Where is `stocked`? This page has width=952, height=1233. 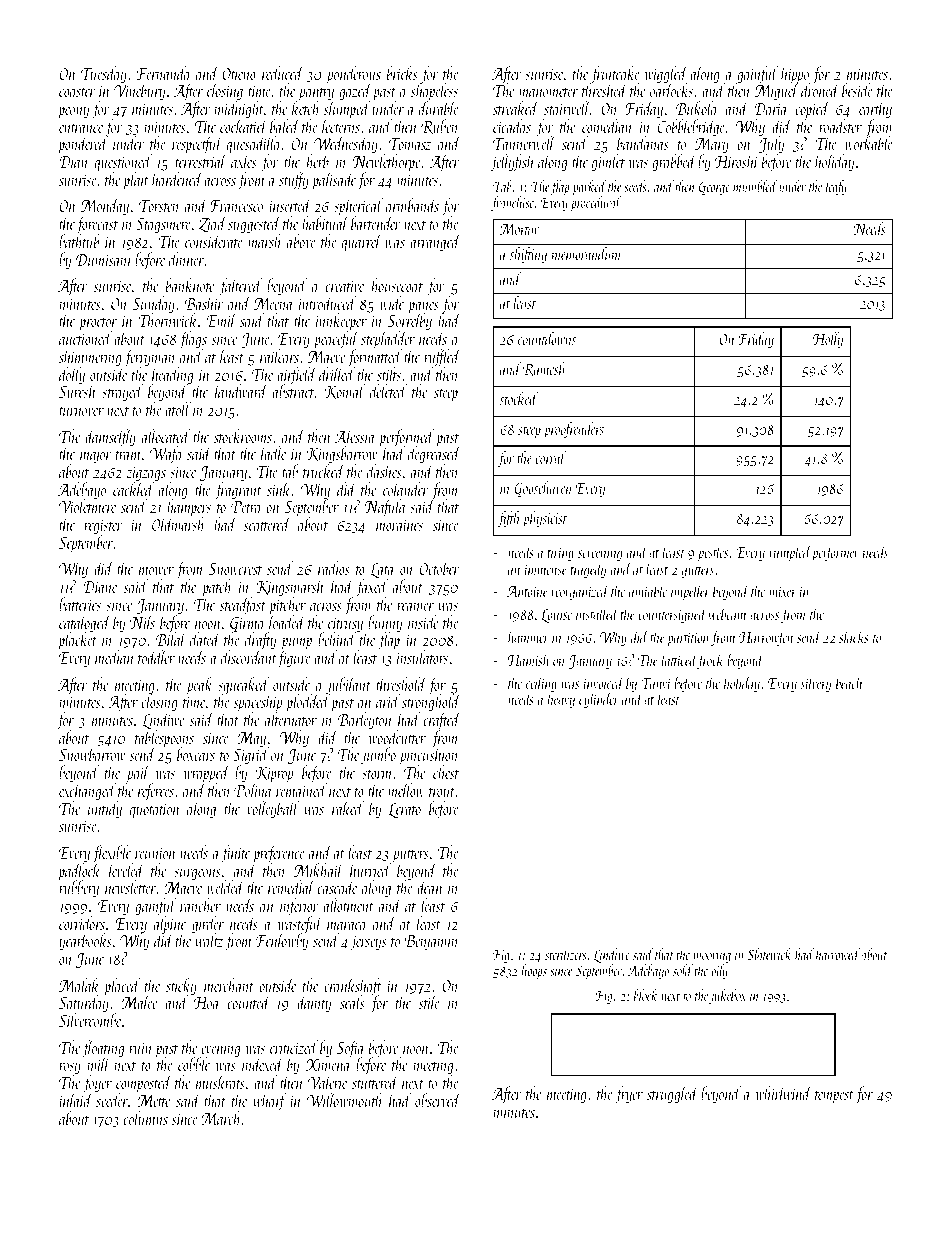 stocked is located at coordinates (519, 398).
